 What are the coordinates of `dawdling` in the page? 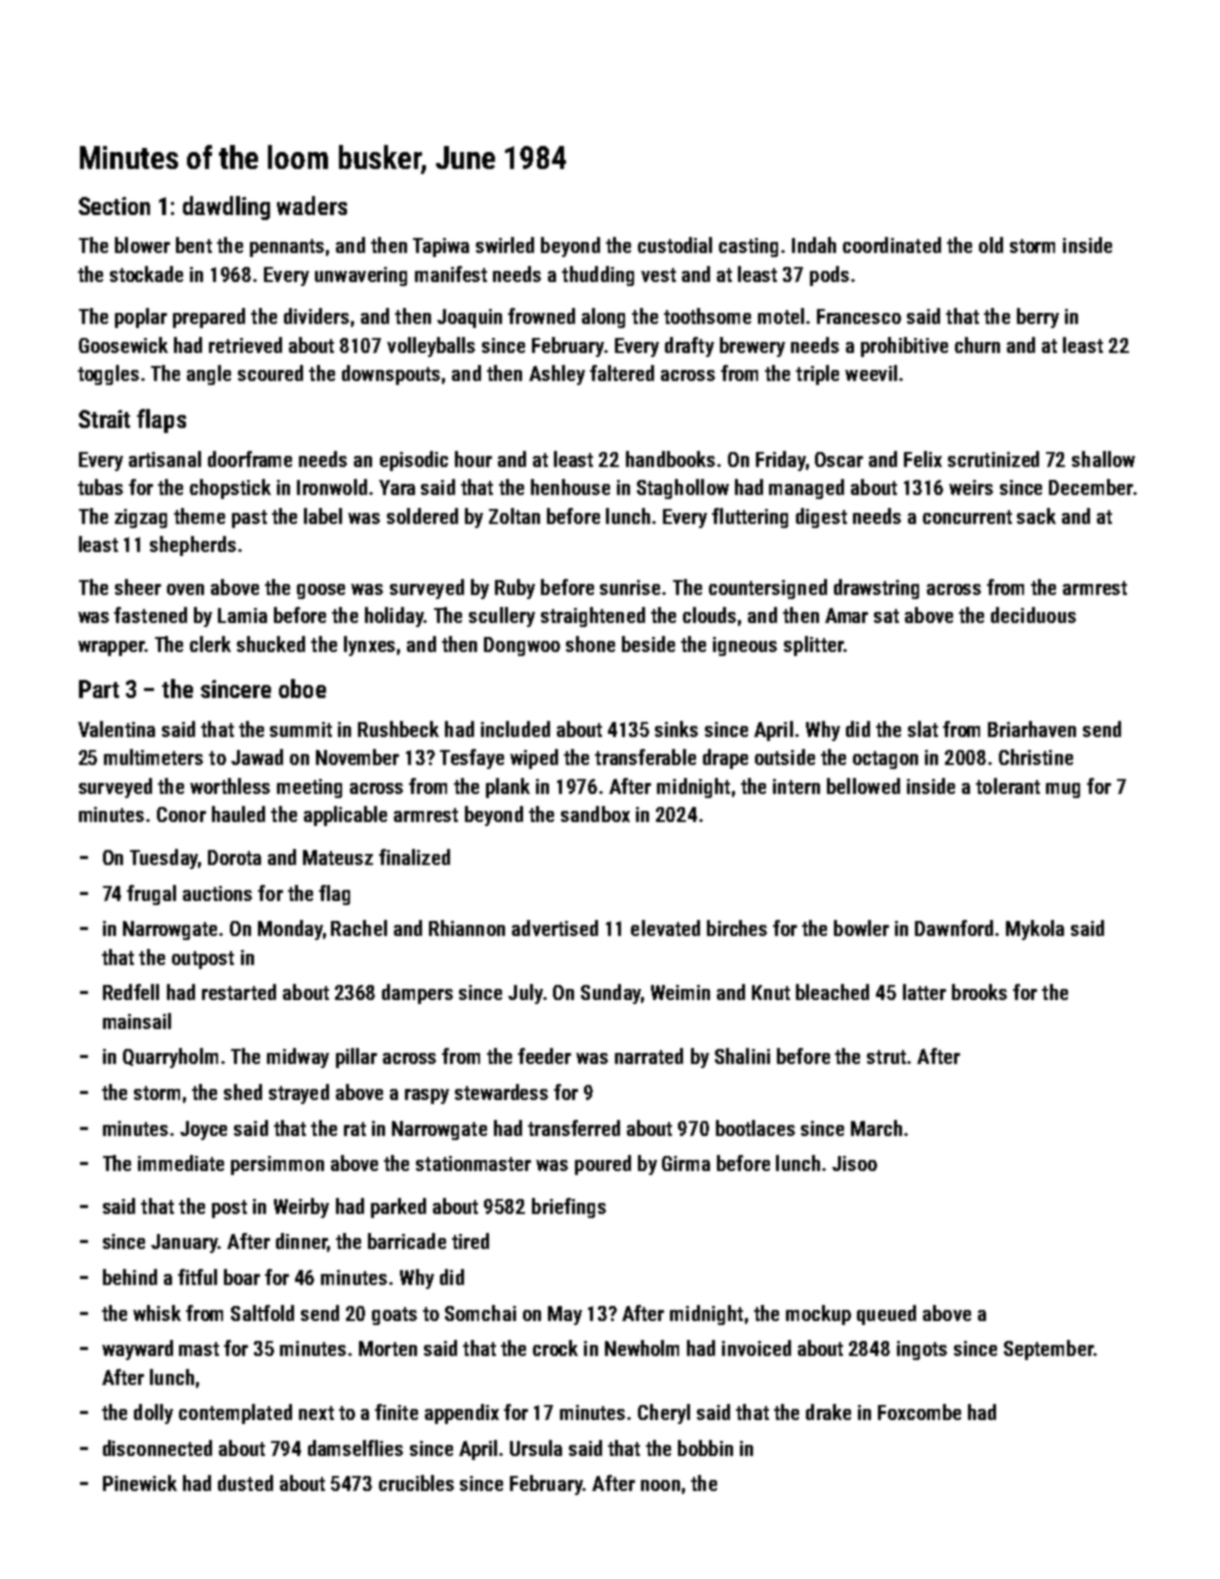 It's located at (226, 208).
